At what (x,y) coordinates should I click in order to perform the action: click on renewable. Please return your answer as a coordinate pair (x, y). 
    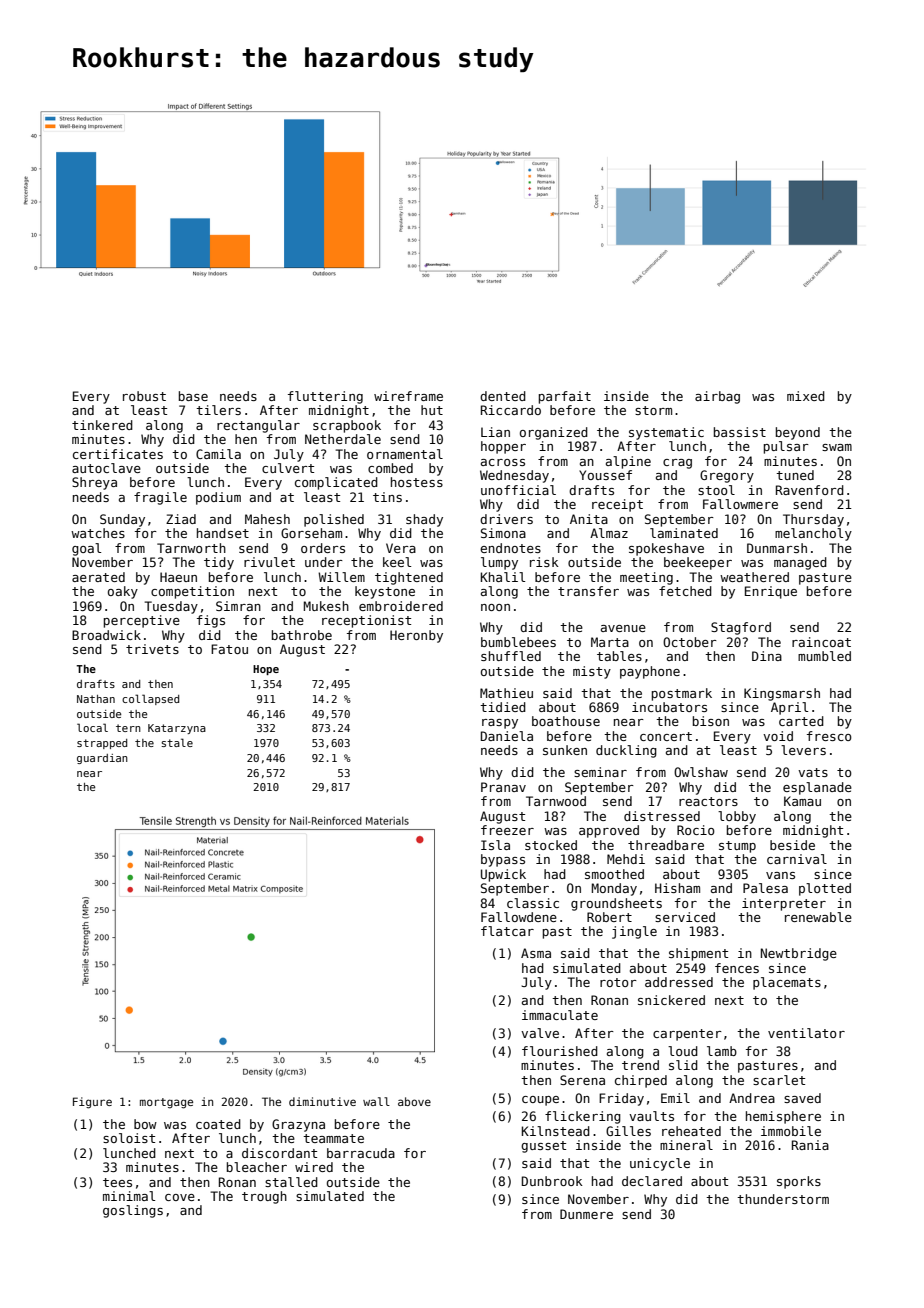
    Looking at the image, I should click on (818, 917).
